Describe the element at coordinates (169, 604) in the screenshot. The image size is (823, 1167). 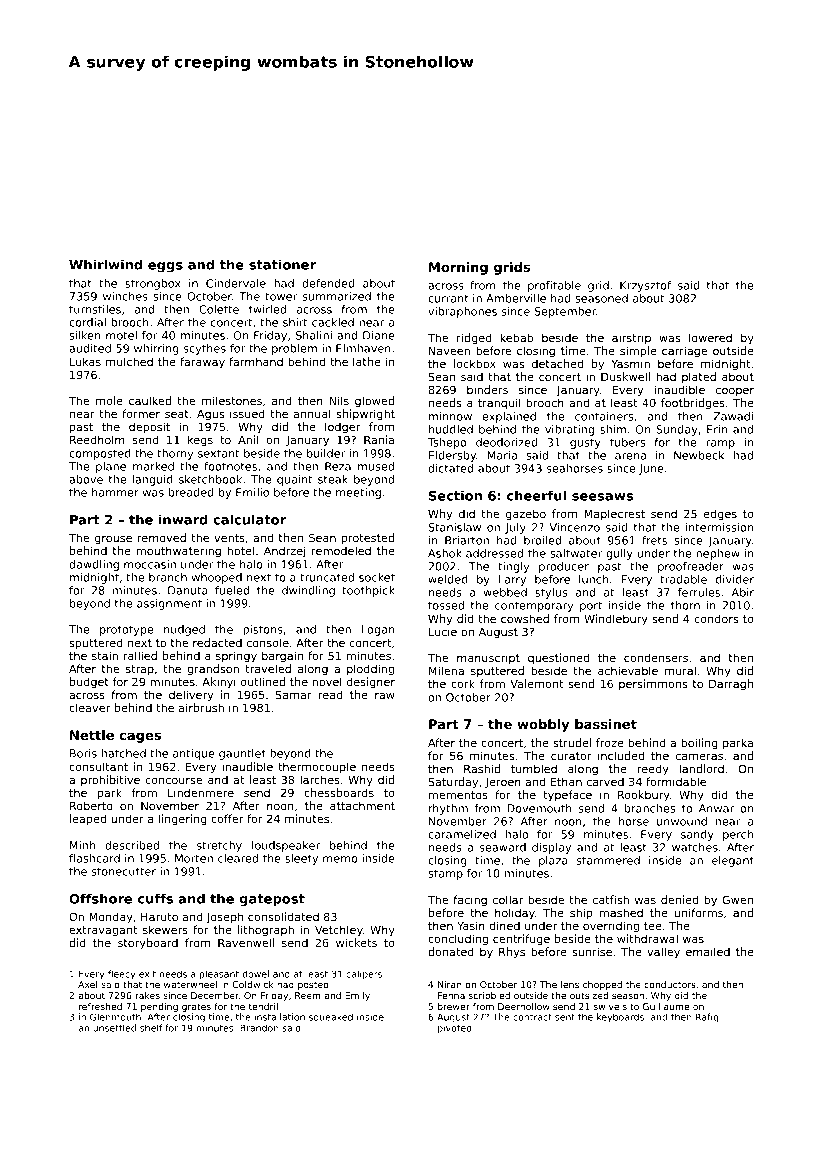
I see `assignment` at that location.
